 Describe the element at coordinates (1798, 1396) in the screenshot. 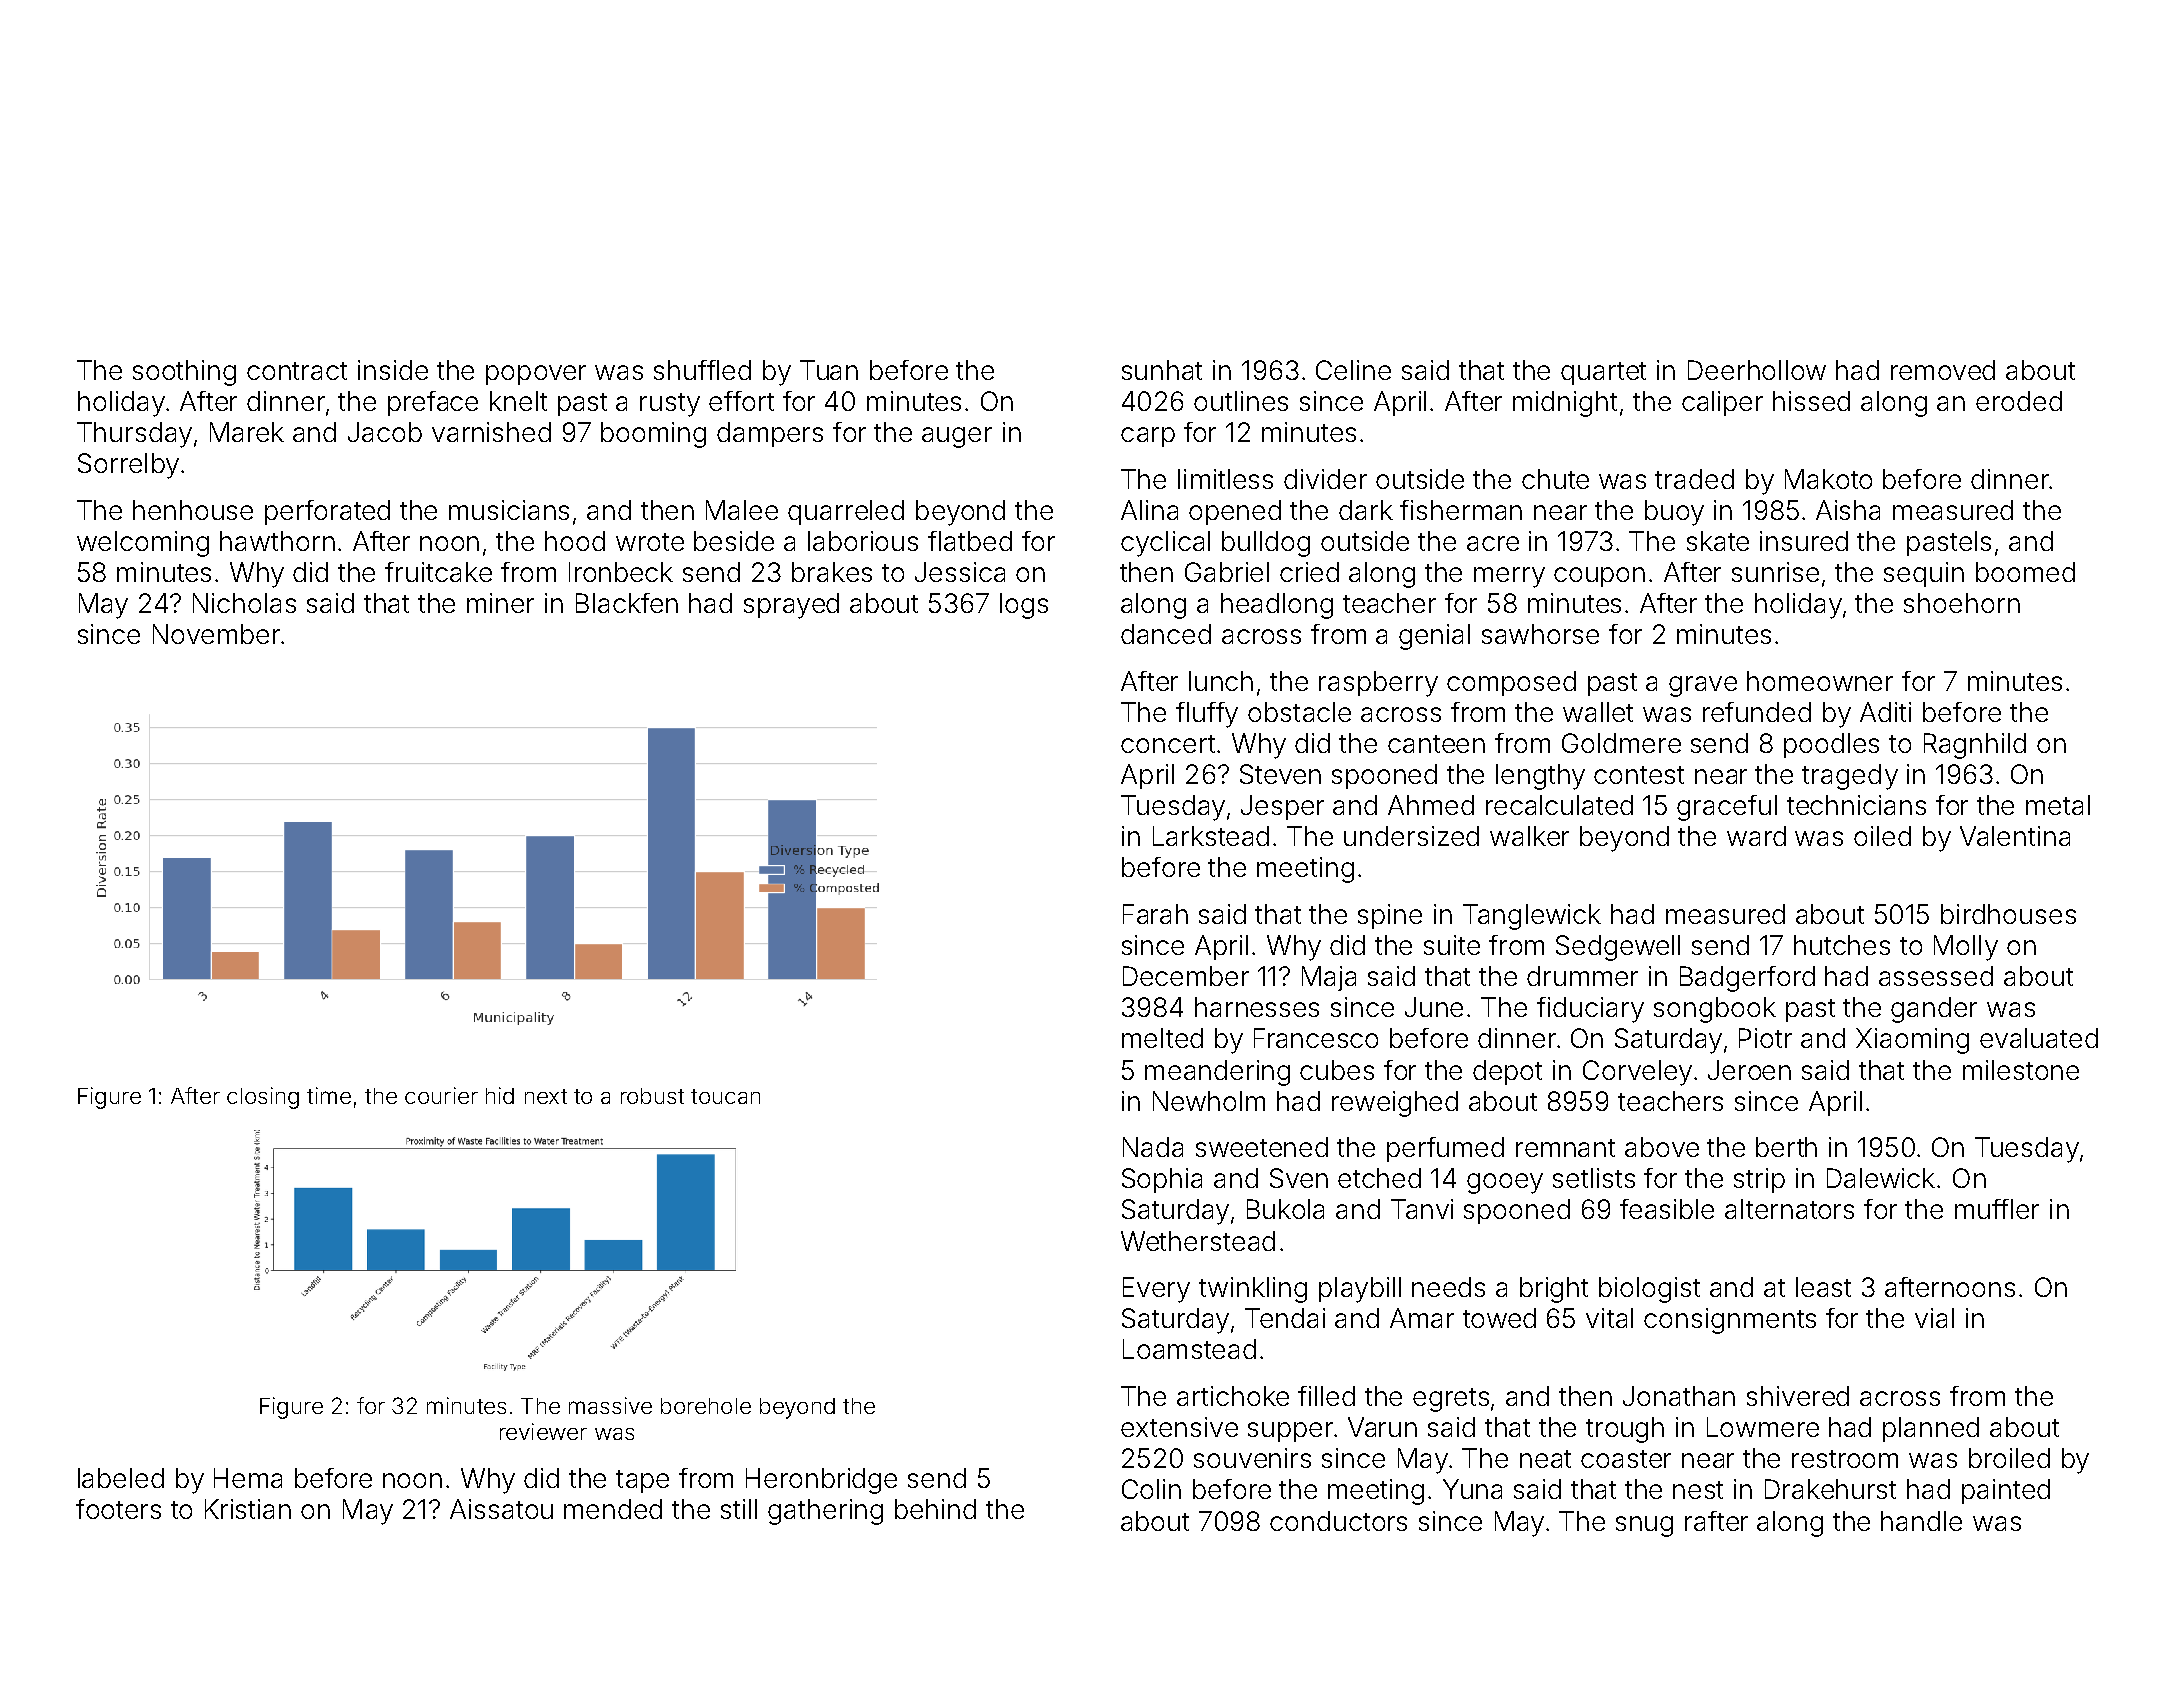

I see `shivered` at that location.
